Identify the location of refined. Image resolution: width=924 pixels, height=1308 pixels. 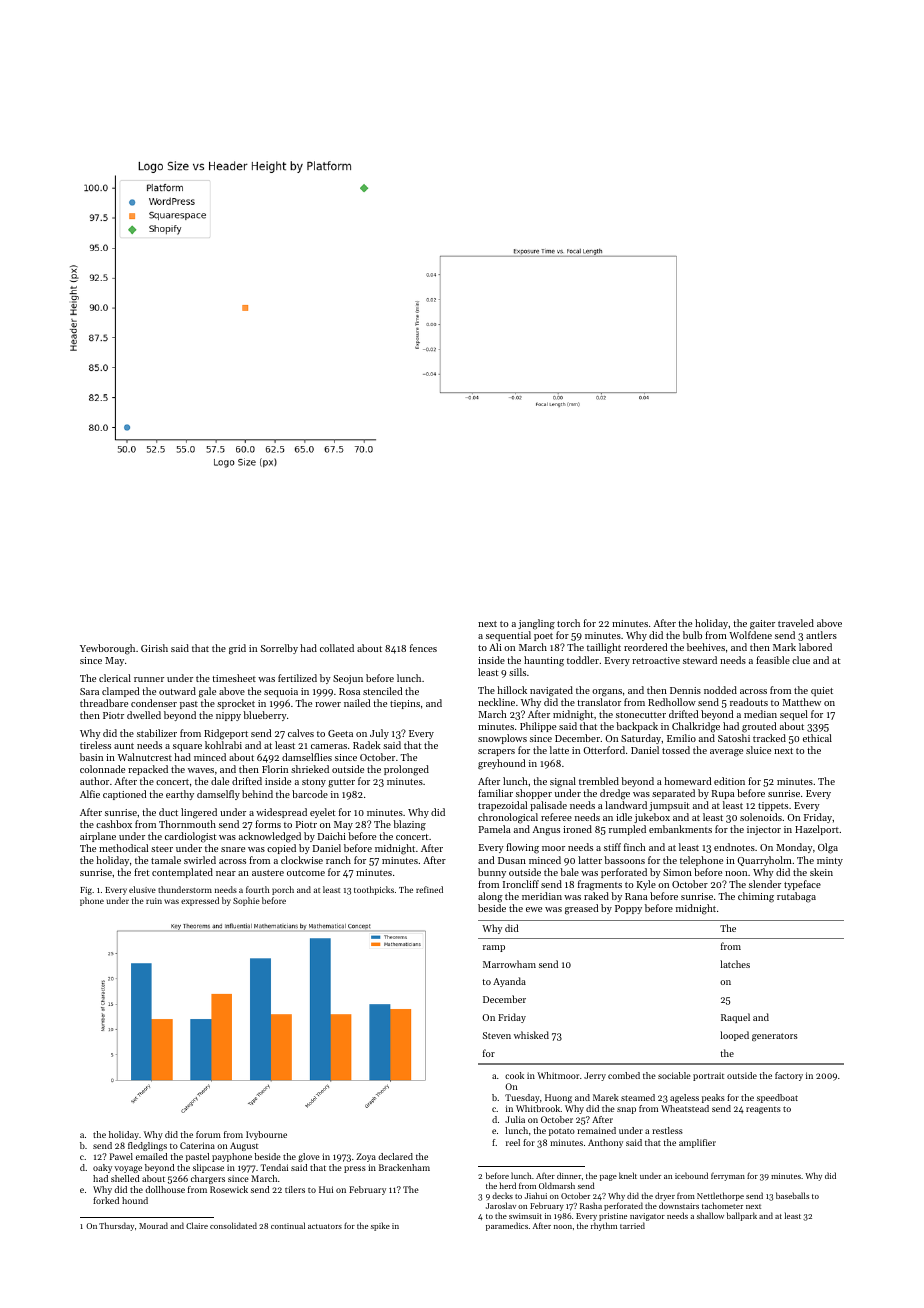
(429, 889).
